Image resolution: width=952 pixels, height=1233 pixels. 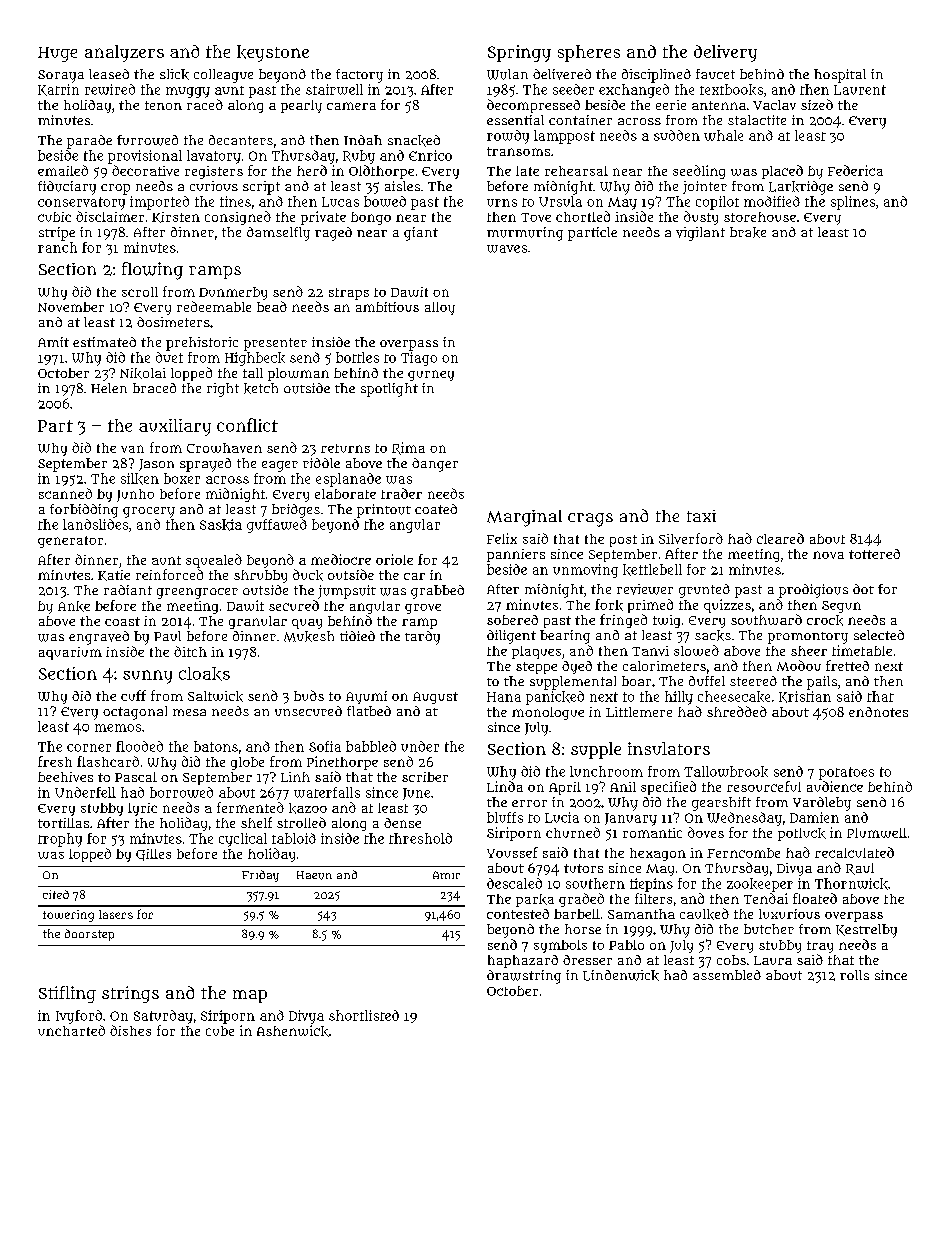 What do you see at coordinates (590, 520) in the document?
I see `crags` at bounding box center [590, 520].
